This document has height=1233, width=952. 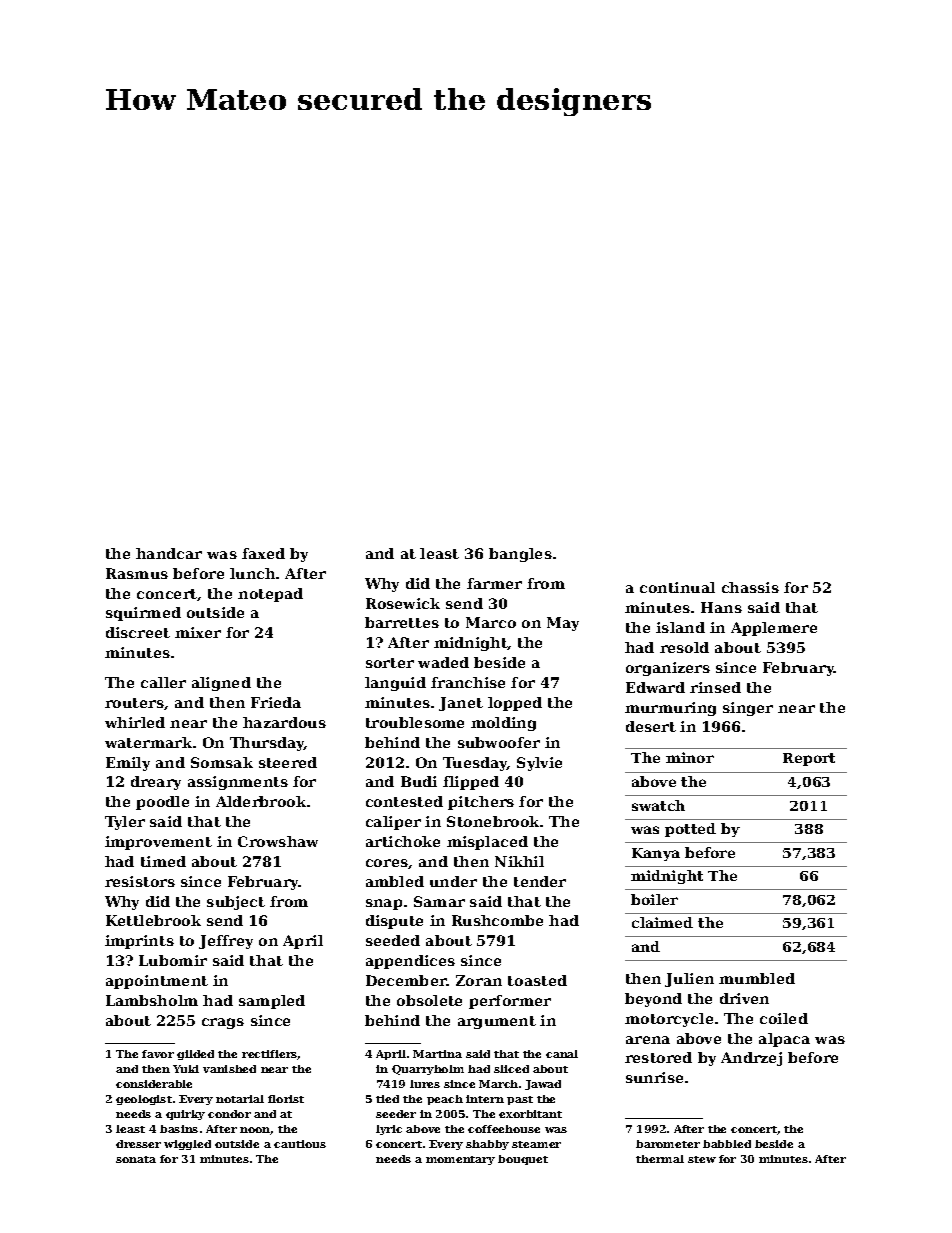 What do you see at coordinates (563, 624) in the document?
I see `May` at bounding box center [563, 624].
